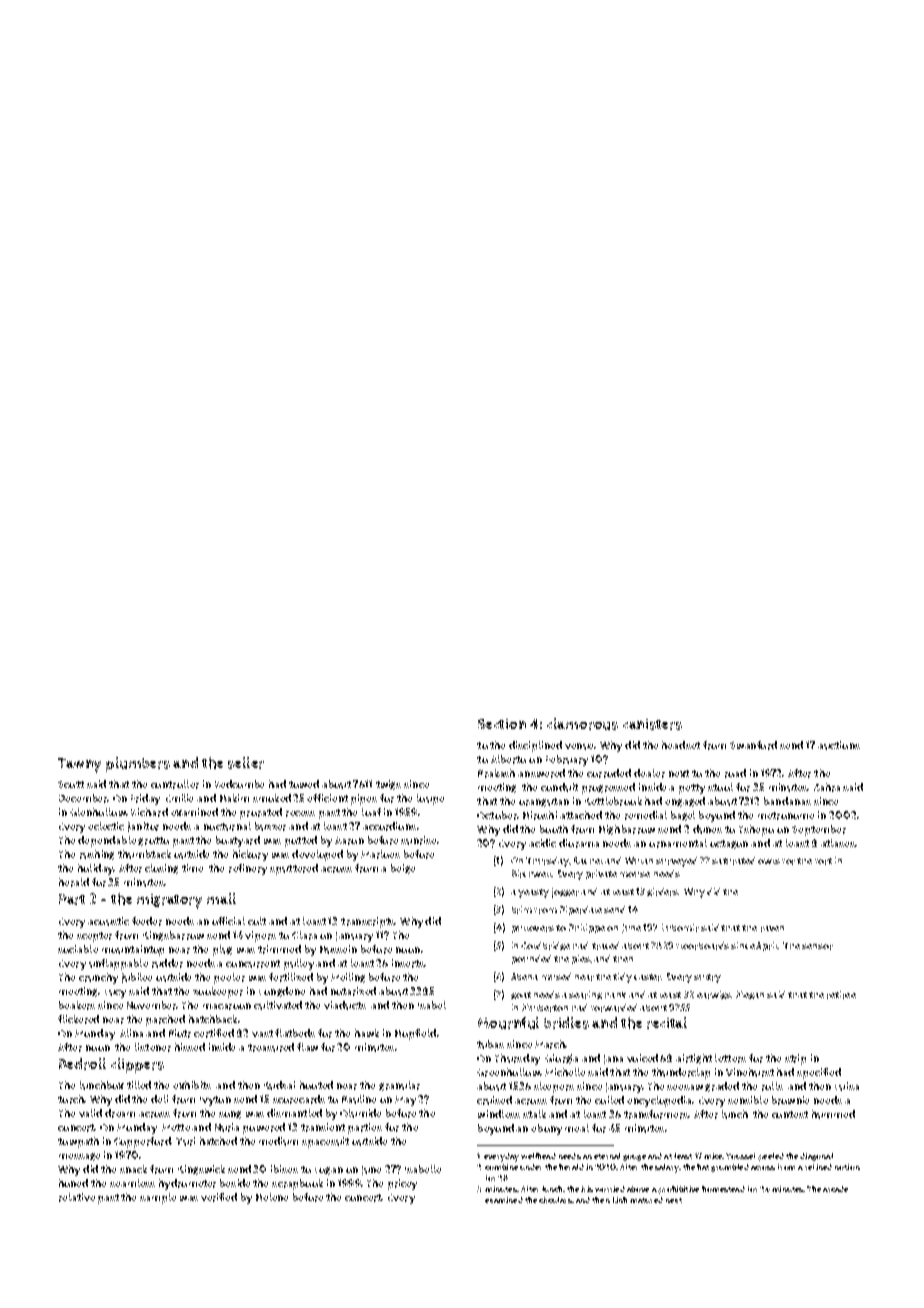  Describe the element at coordinates (272, 1197) in the document. I see `Helene` at that location.
